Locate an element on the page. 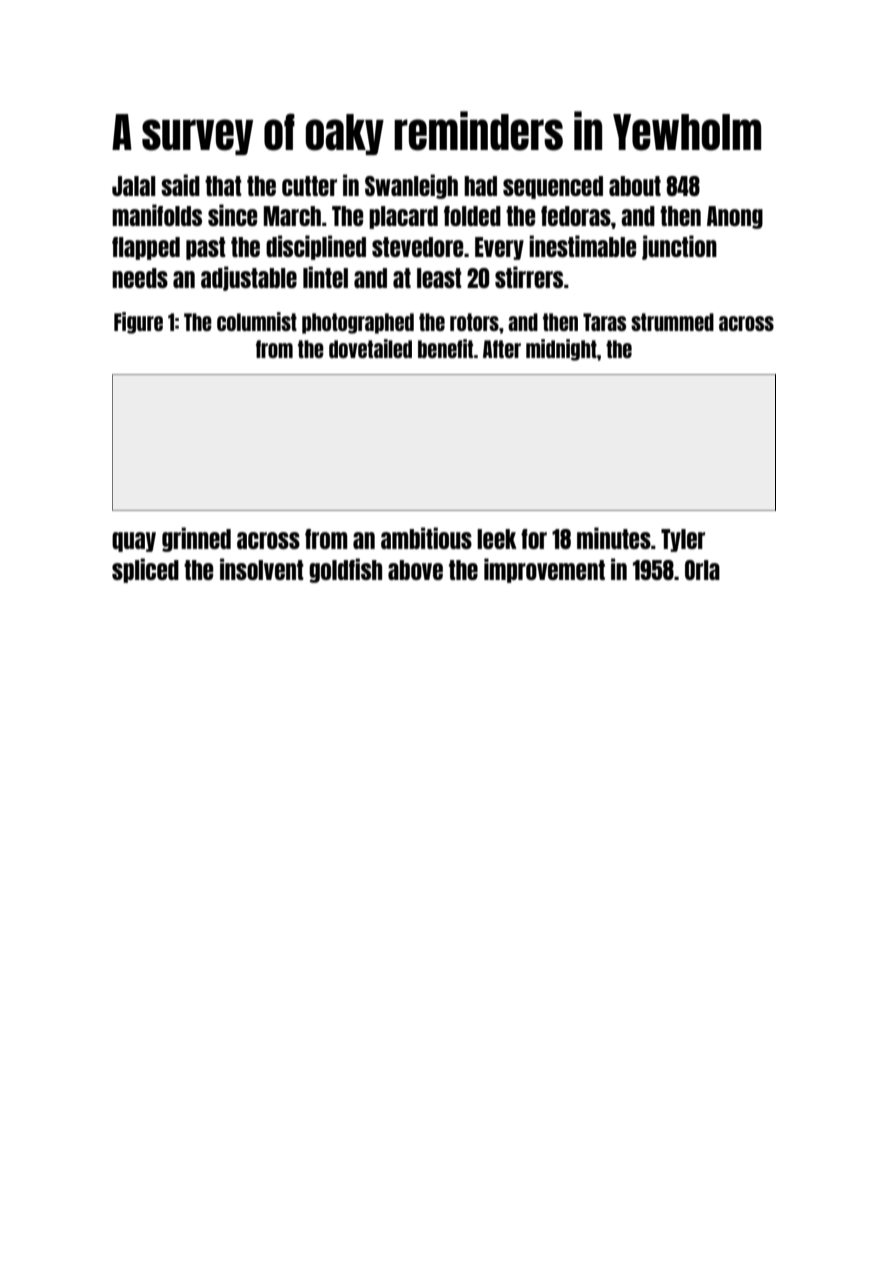 Image resolution: width=888 pixels, height=1261 pixels. spliced is located at coordinates (145, 570).
